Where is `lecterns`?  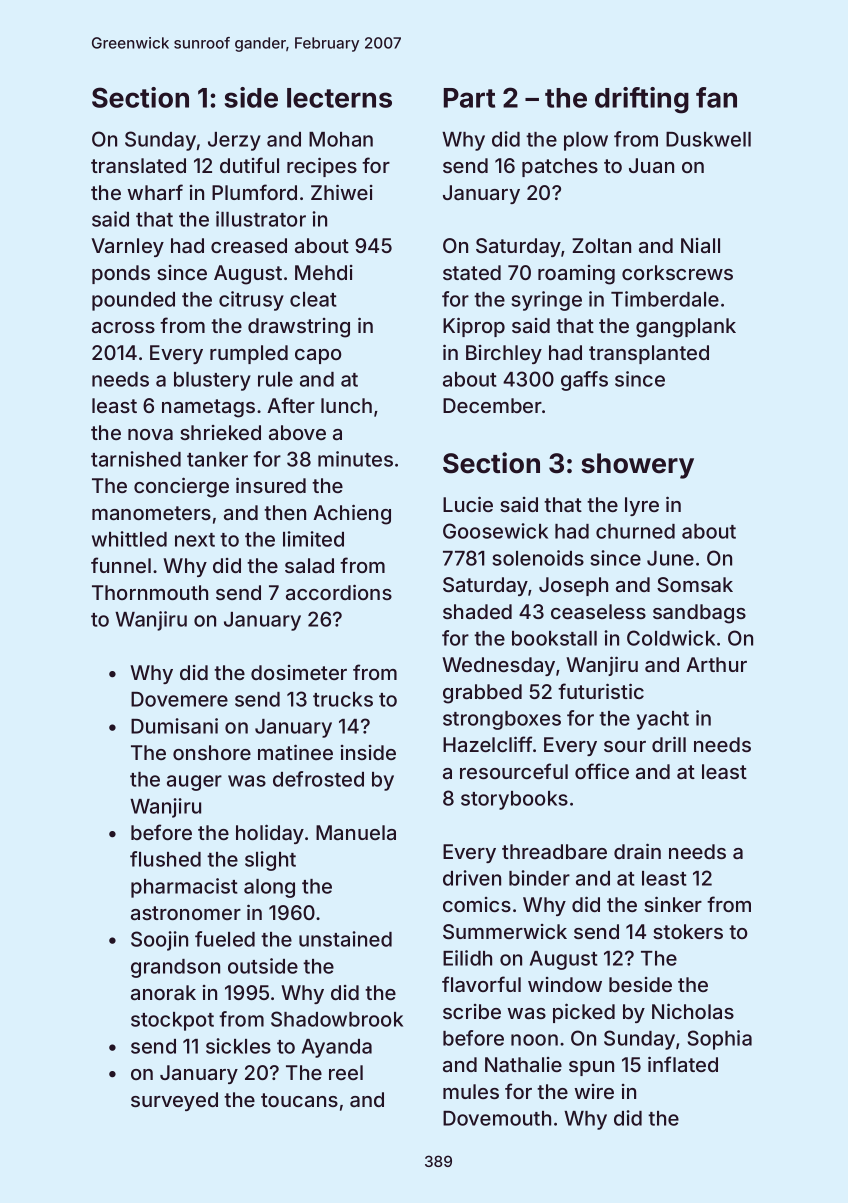
lecterns is located at coordinates (339, 98).
